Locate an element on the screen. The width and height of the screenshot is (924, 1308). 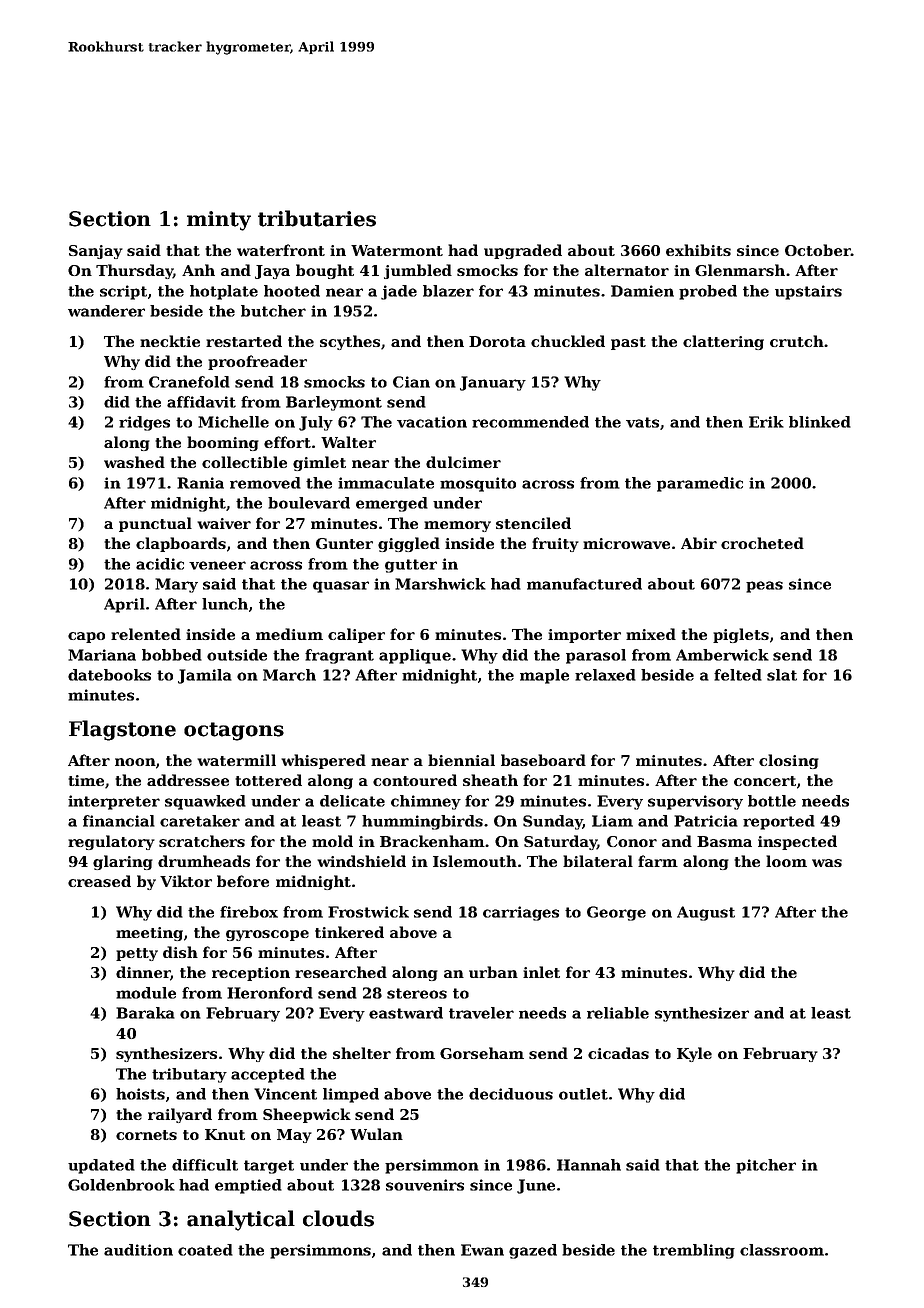
audition is located at coordinates (138, 1250).
